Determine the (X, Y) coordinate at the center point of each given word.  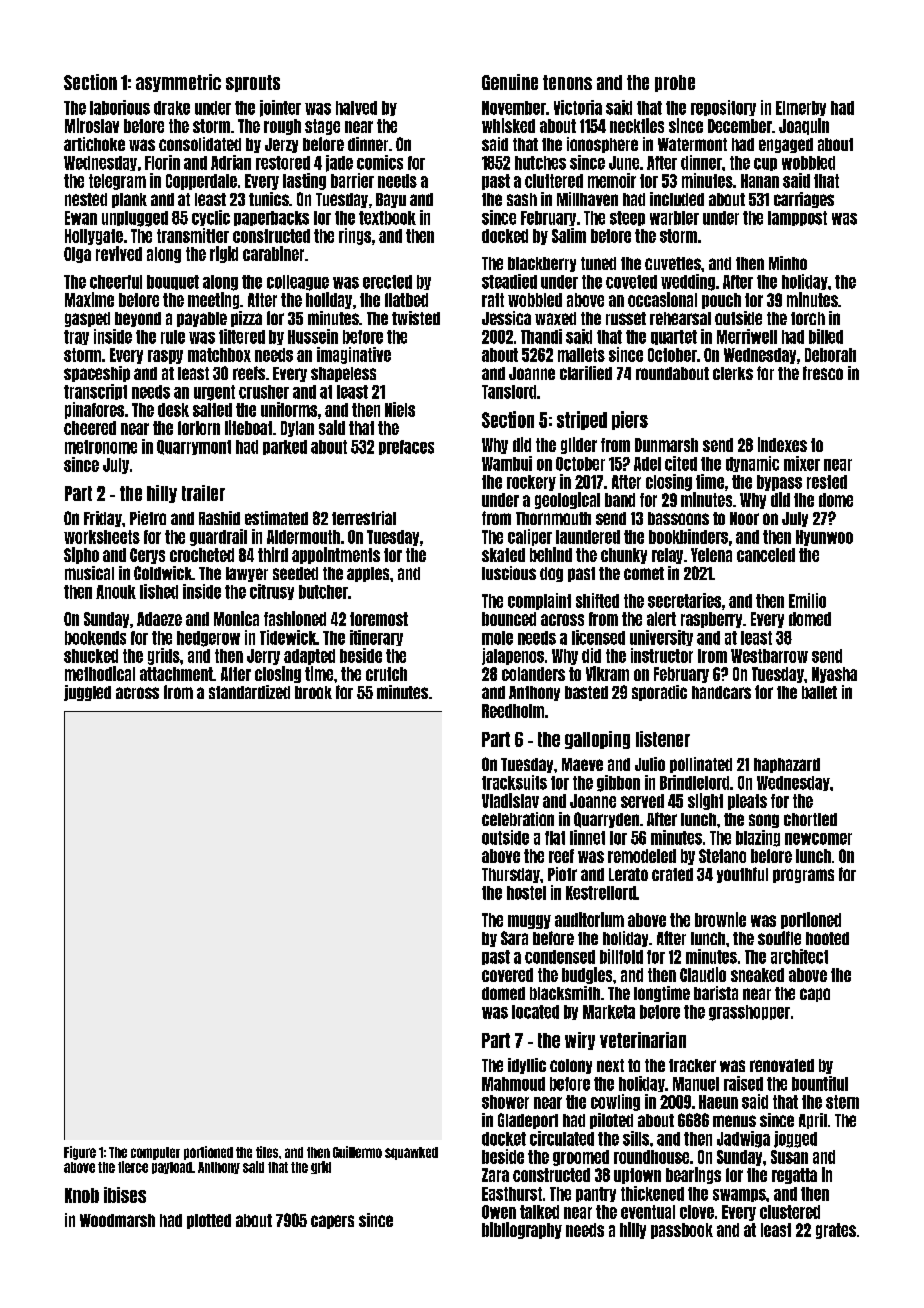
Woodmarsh (117, 1220)
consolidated (200, 144)
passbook (682, 1231)
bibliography (522, 1230)
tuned (598, 263)
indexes (782, 444)
